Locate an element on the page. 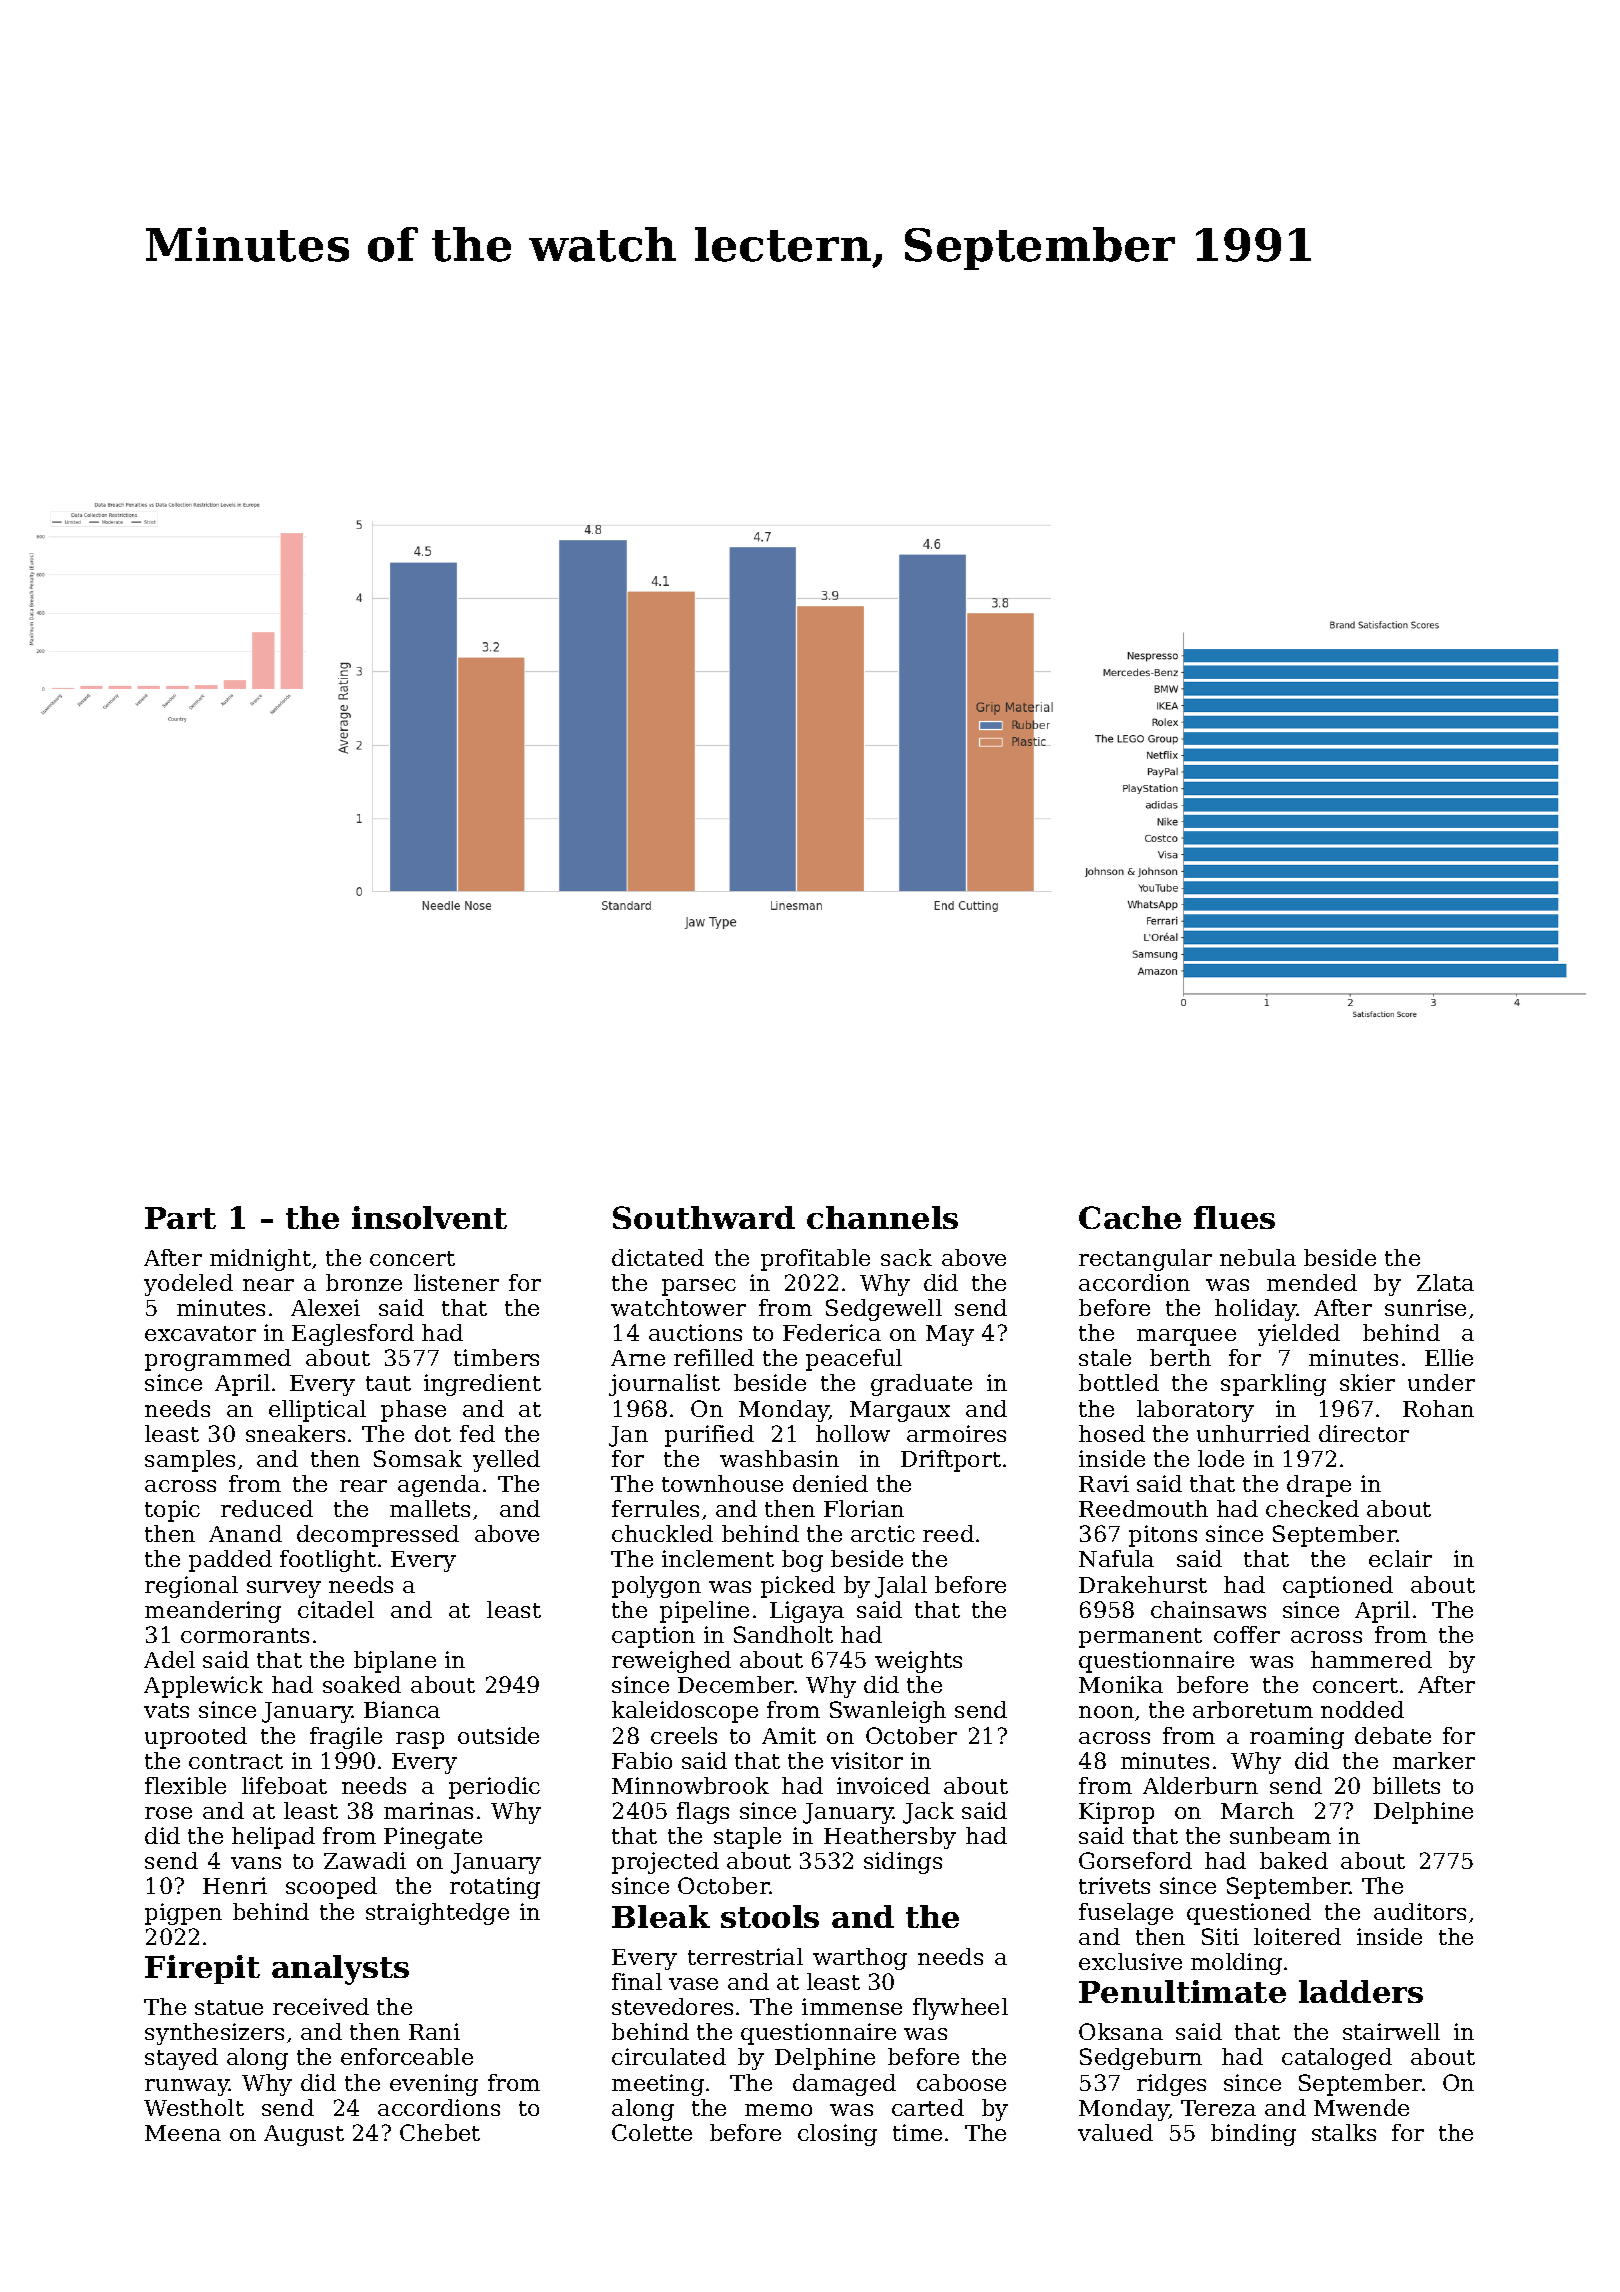  director is located at coordinates (1364, 1433).
